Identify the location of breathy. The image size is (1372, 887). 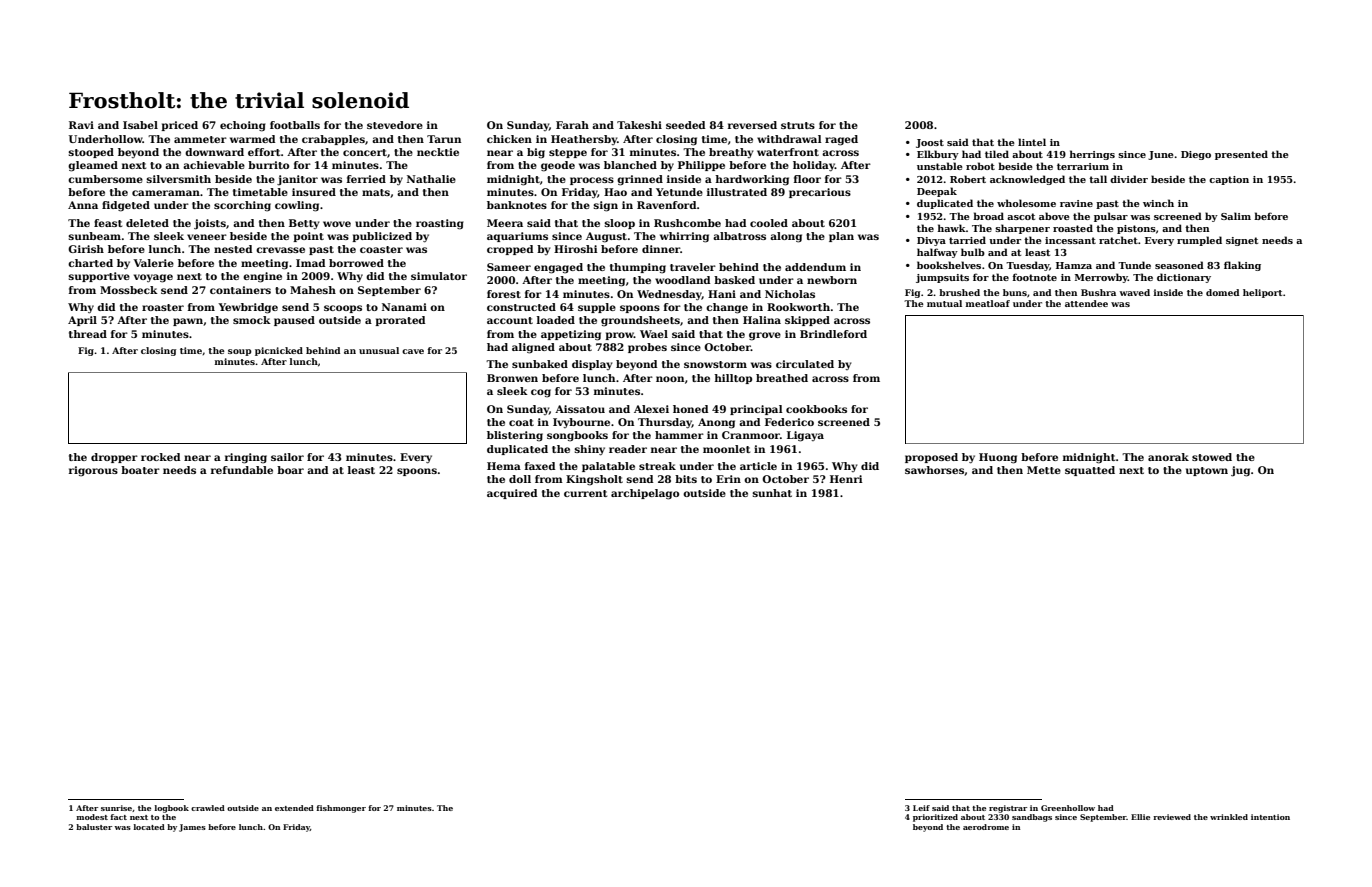
(731, 153).
